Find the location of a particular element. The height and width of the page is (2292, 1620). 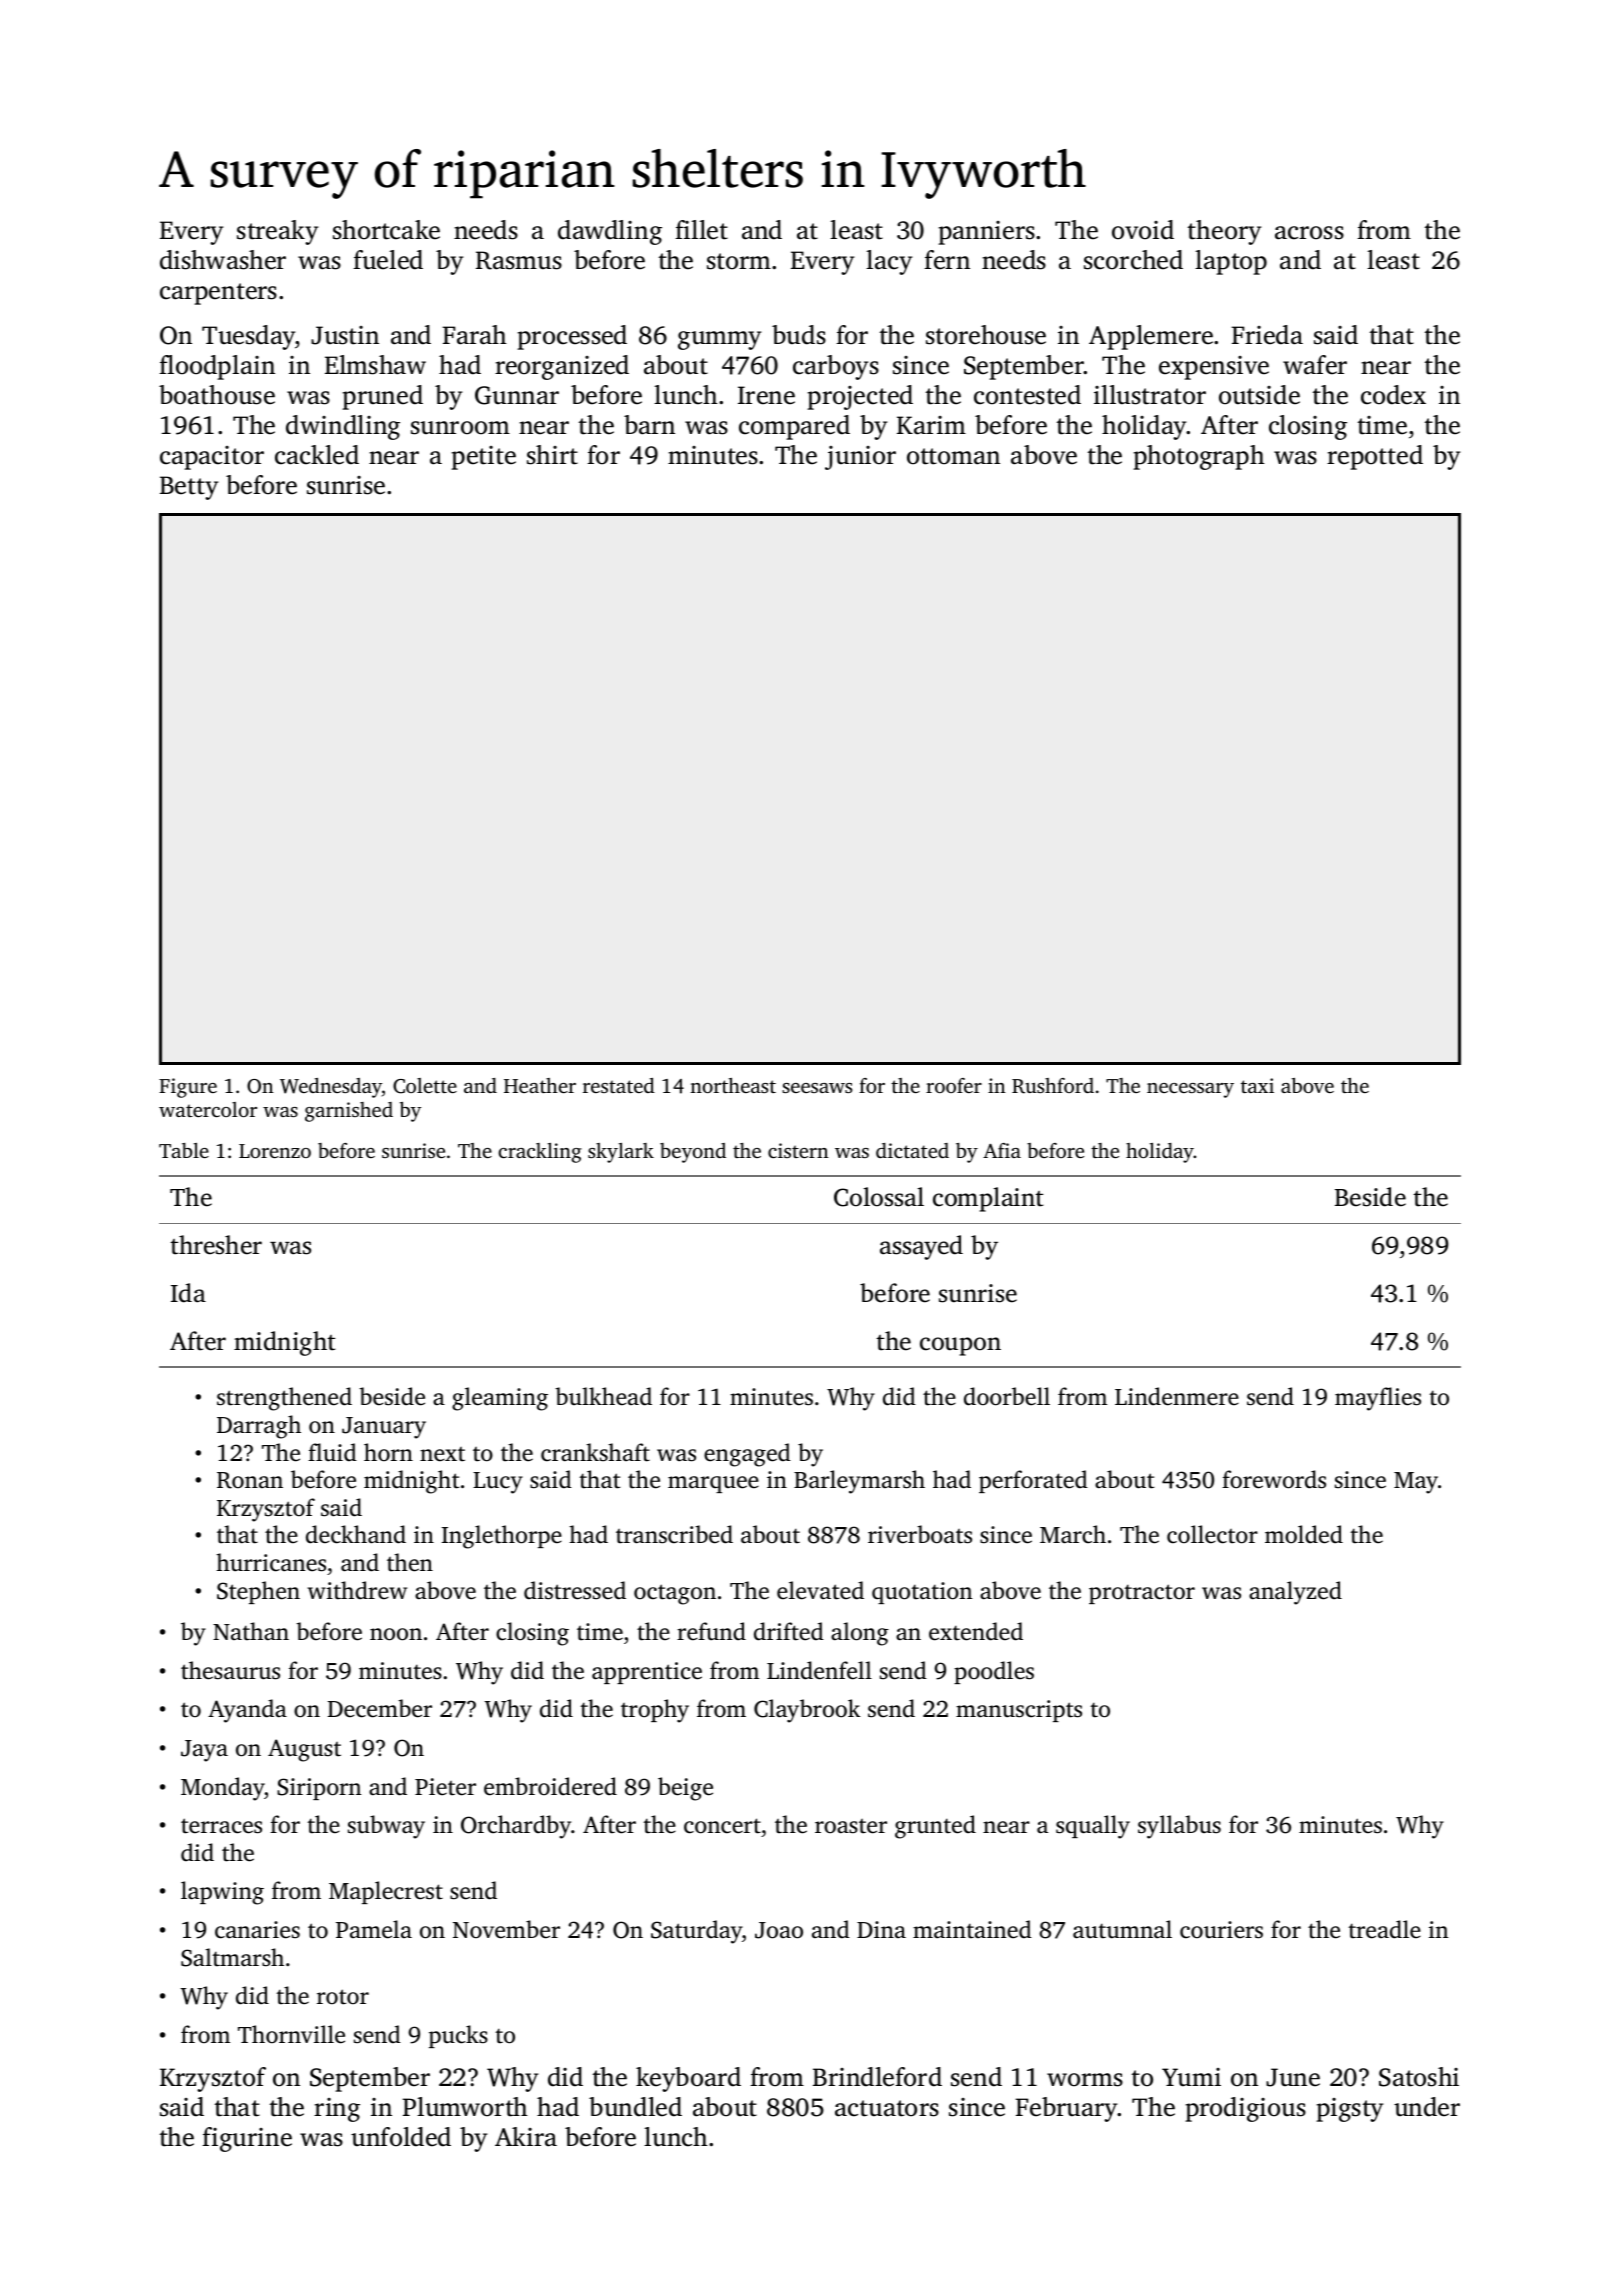

grunted is located at coordinates (935, 1827).
